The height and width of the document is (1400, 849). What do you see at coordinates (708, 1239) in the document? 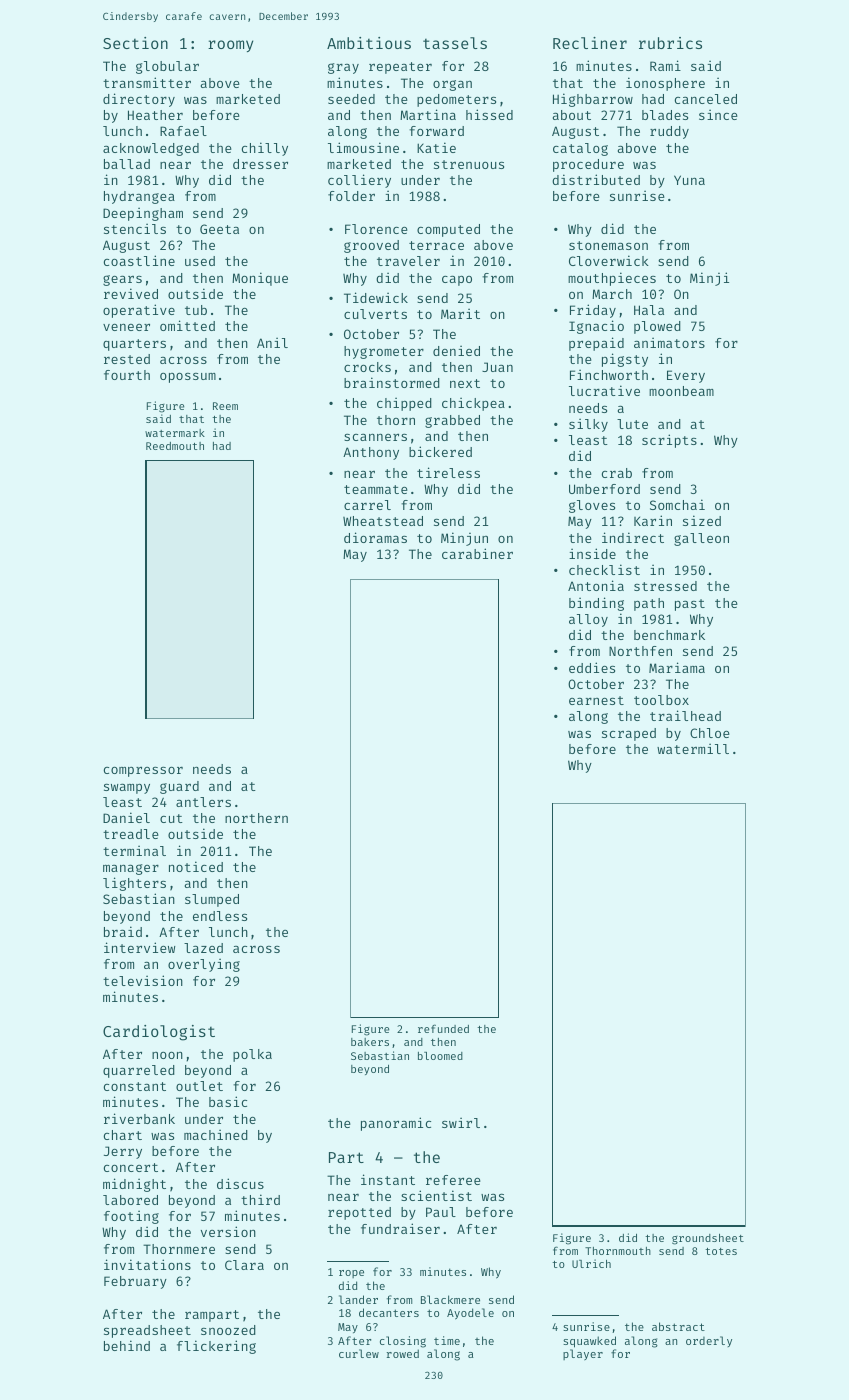
I see `groundsheet` at bounding box center [708, 1239].
